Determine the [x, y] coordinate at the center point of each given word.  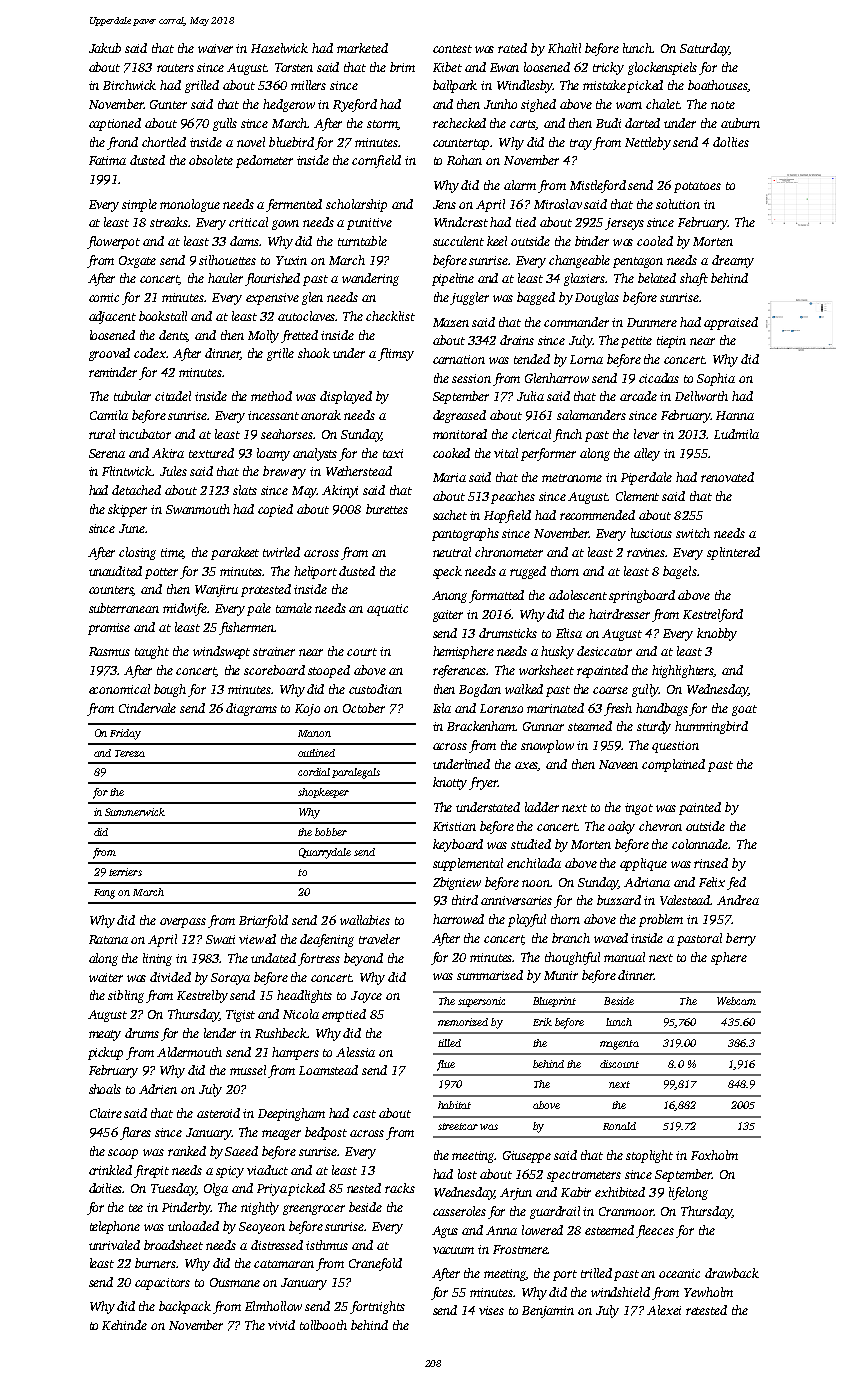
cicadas [659, 378]
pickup [105, 1053]
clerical [531, 434]
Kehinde [124, 1325]
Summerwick [135, 812]
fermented [294, 205]
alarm [520, 185]
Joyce [366, 997]
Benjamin [548, 1312]
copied [275, 510]
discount [619, 1064]
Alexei [664, 1310]
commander [576, 322]
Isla [442, 708]
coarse [610, 690]
